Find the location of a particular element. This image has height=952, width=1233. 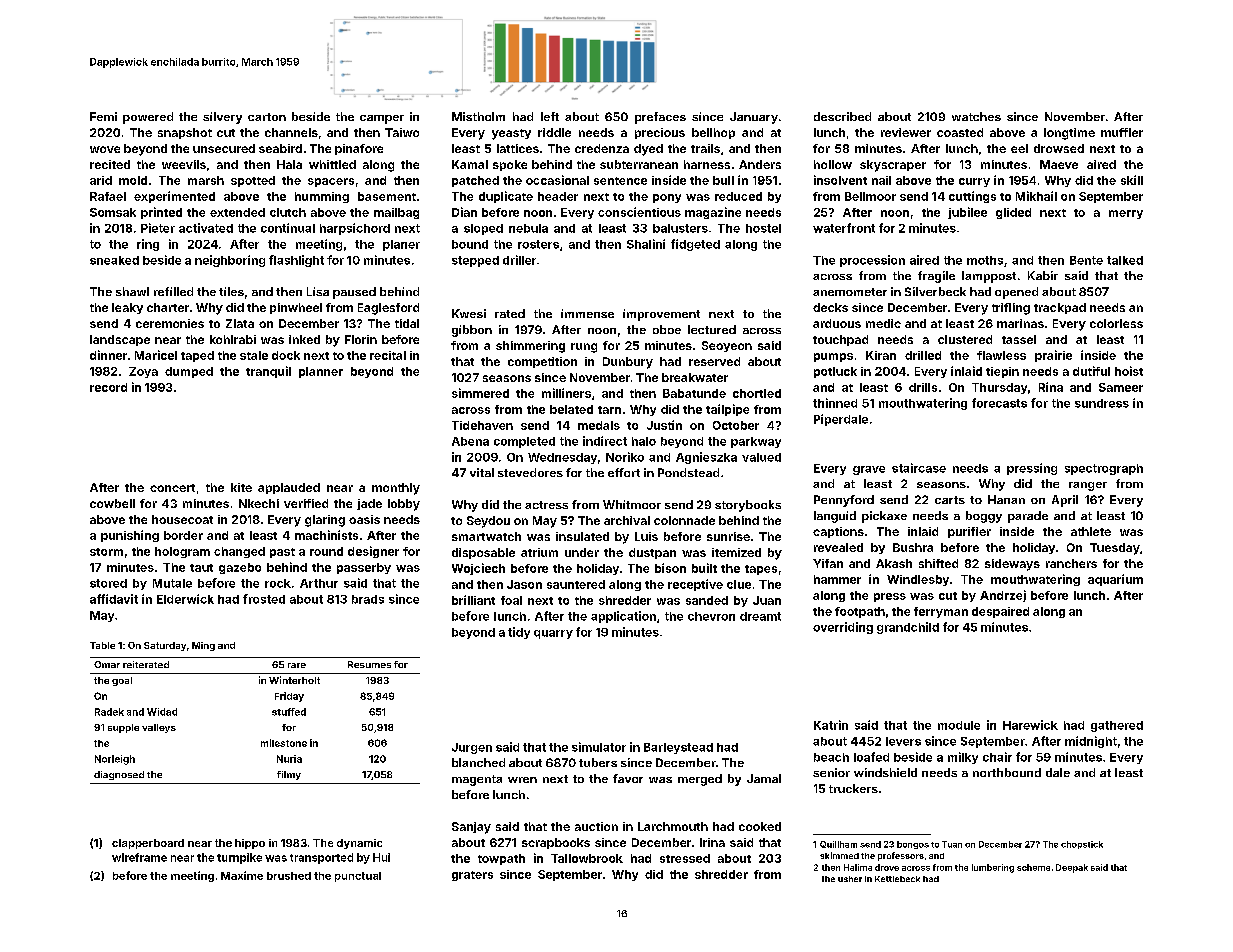

verified is located at coordinates (306, 503).
